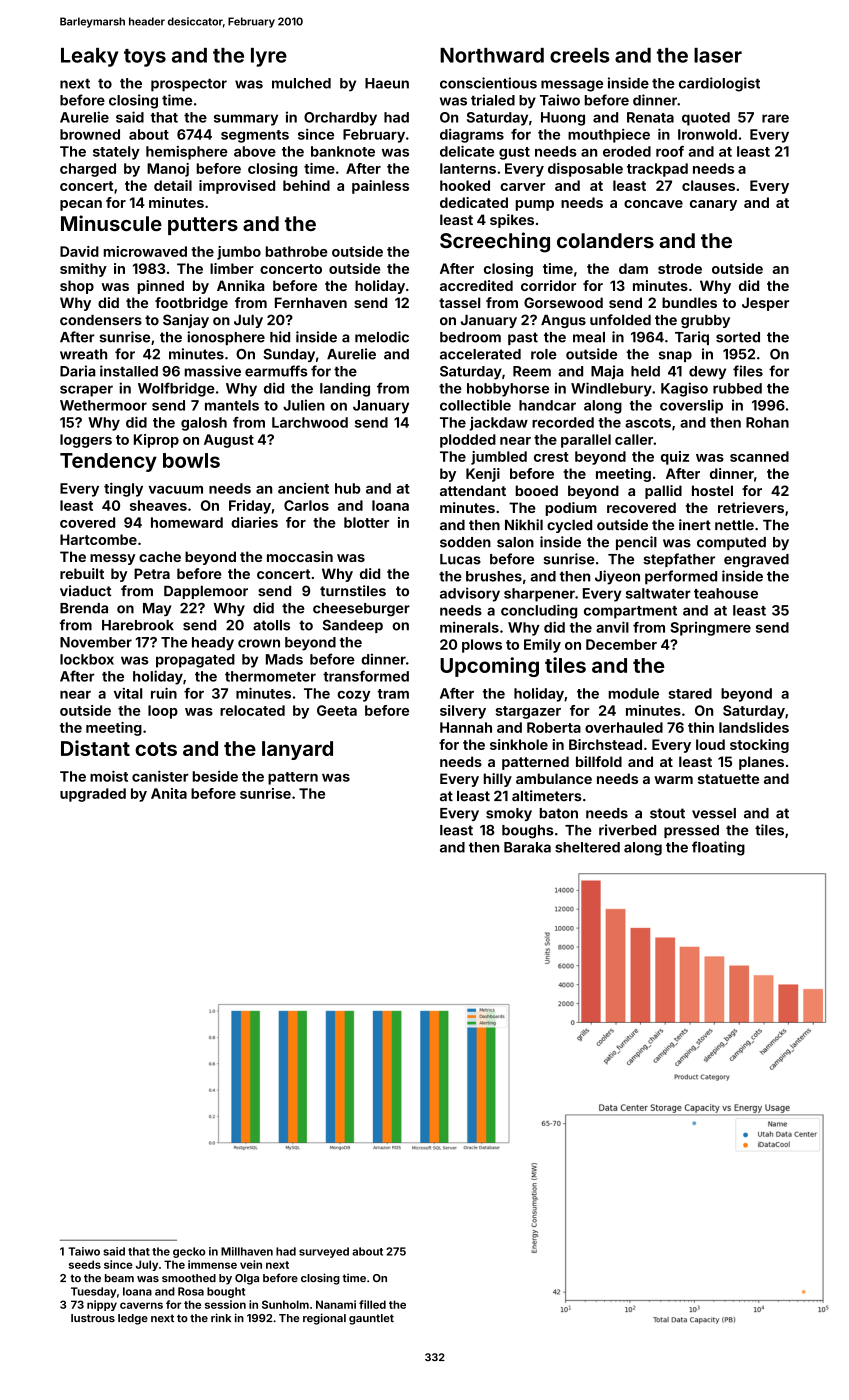 The width and height of the document is (849, 1400). Describe the element at coordinates (271, 625) in the document. I see `atolls` at that location.
